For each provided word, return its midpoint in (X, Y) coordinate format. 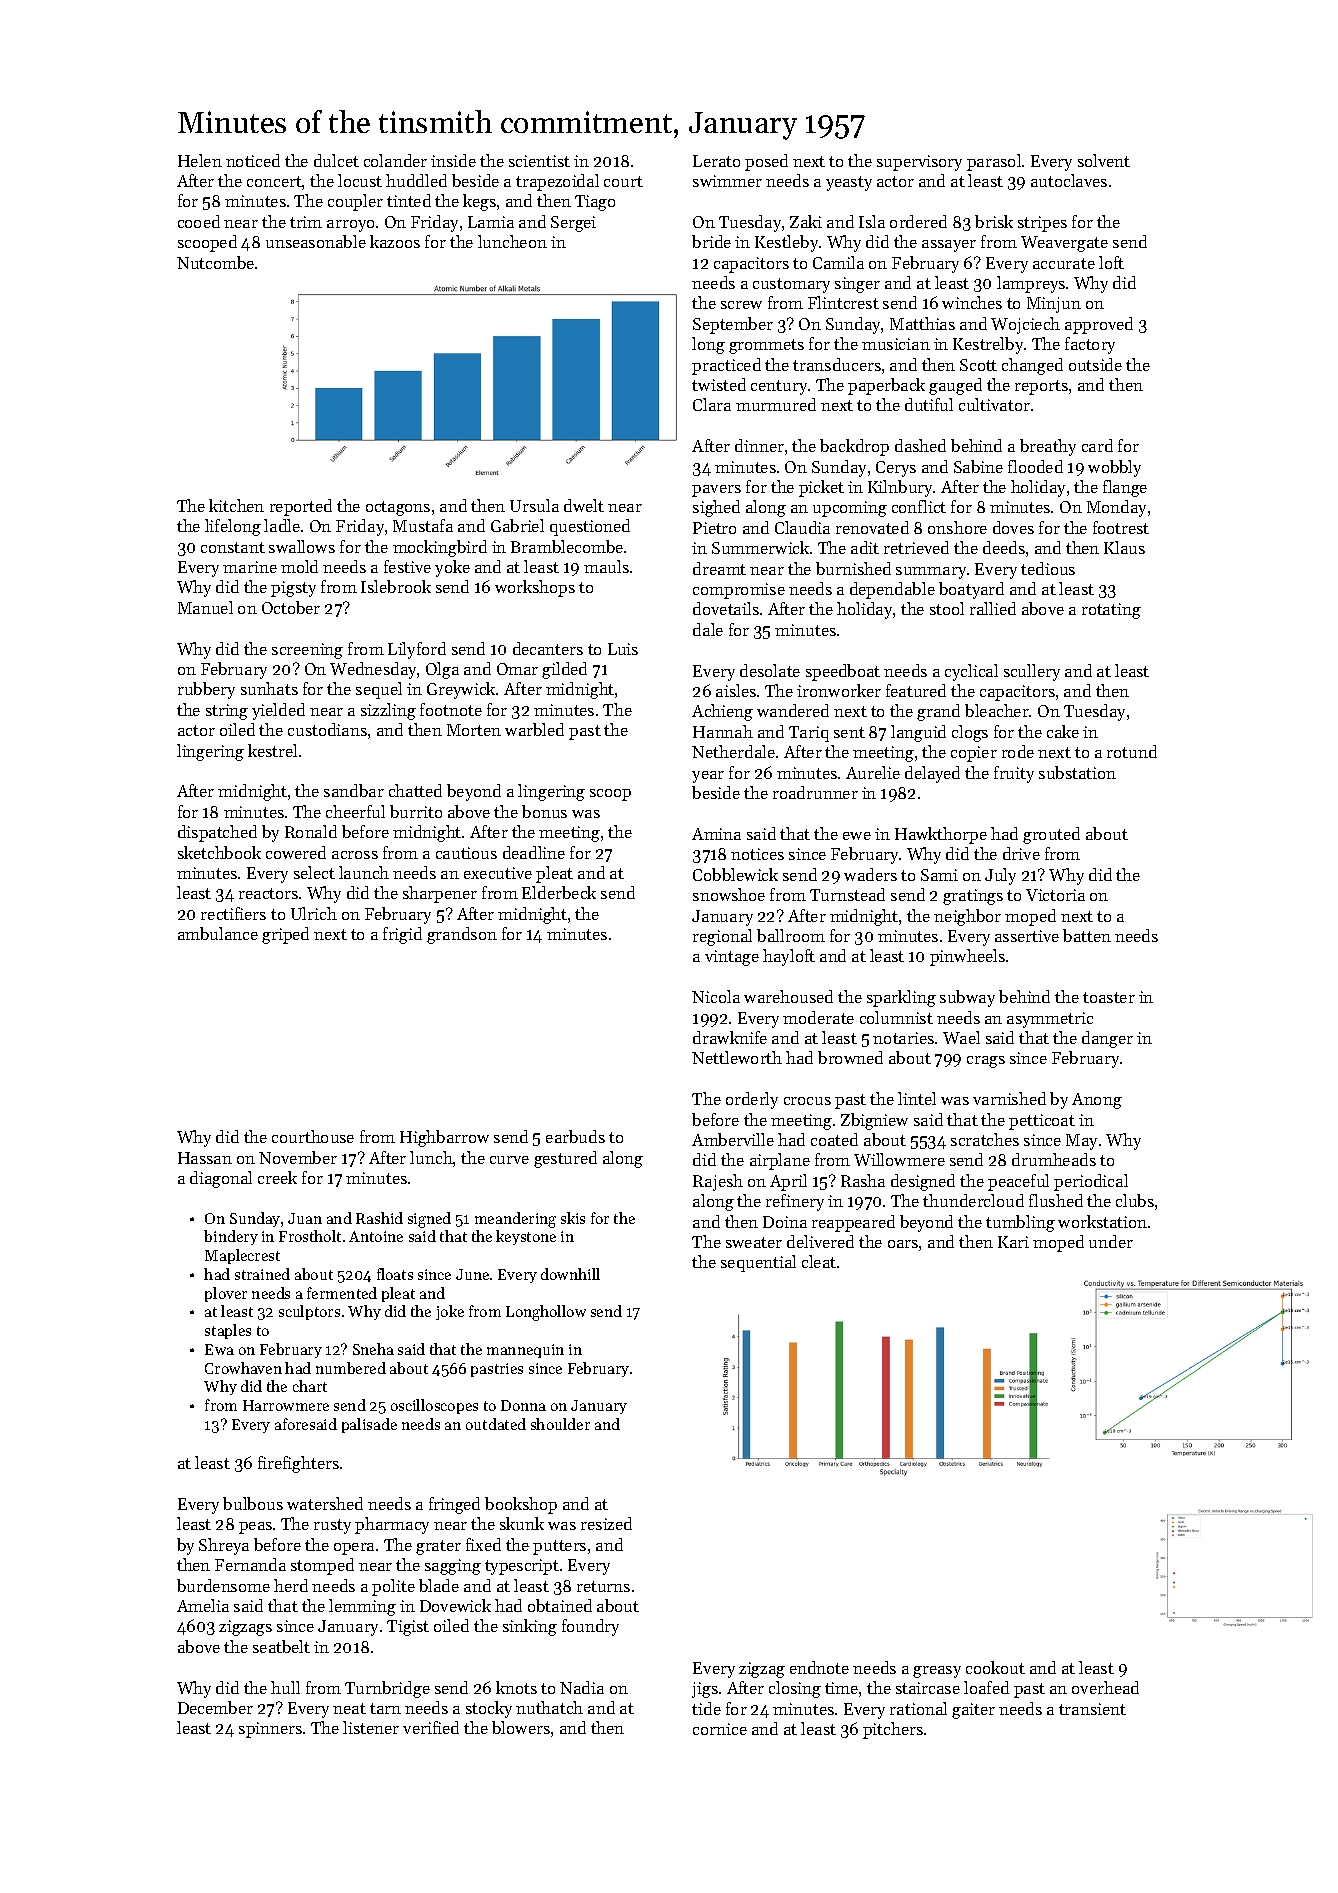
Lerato (716, 161)
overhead (1105, 1687)
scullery (1032, 672)
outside (1095, 364)
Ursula (534, 505)
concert (274, 181)
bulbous (253, 1503)
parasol (994, 162)
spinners (270, 1730)
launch (364, 872)
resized (606, 1523)
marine (250, 567)
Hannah (723, 731)
